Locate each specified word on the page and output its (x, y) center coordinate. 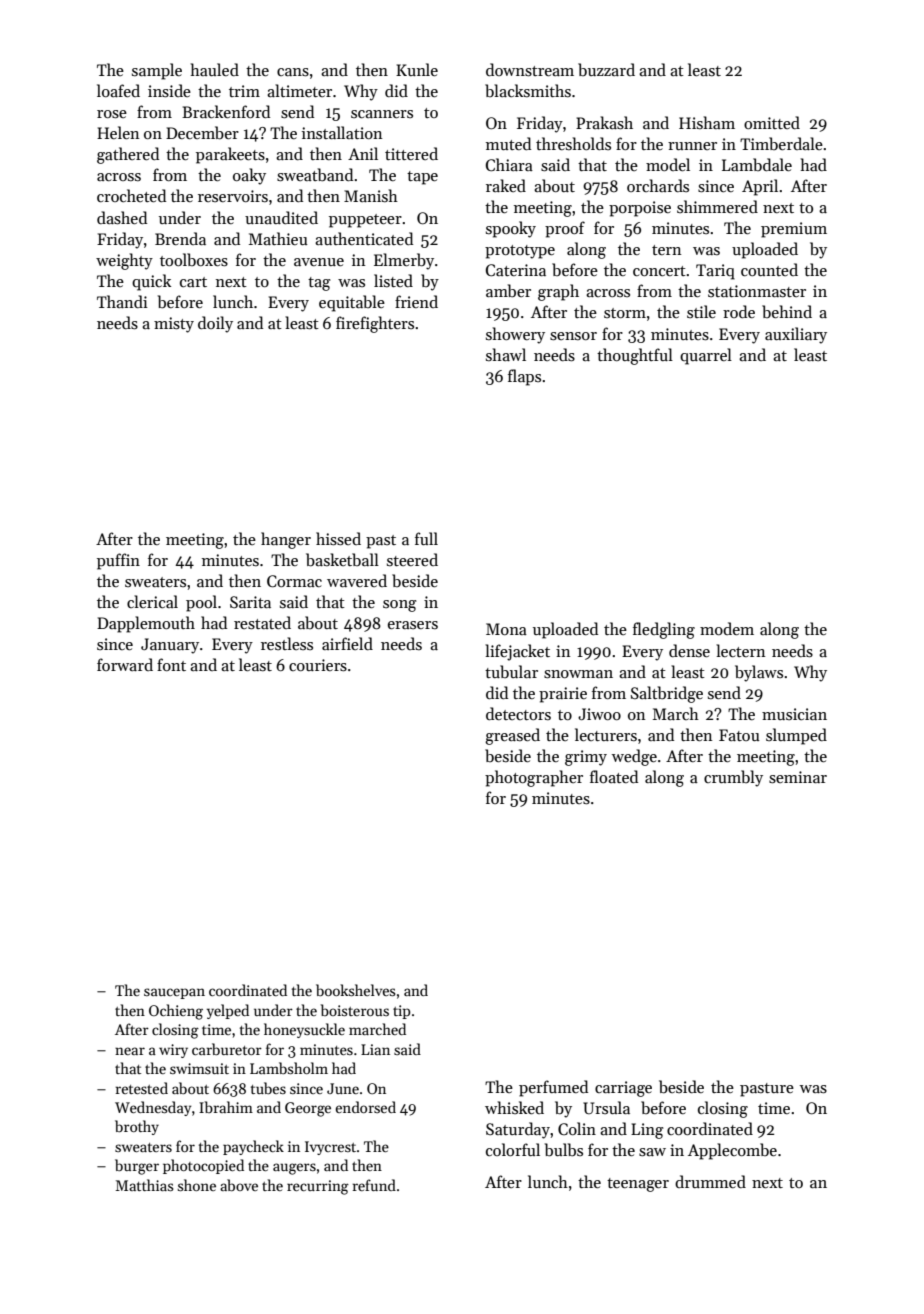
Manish (371, 195)
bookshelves (356, 990)
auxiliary (796, 335)
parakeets (230, 155)
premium (794, 230)
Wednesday (153, 1108)
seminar (798, 777)
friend (416, 301)
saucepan (174, 993)
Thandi (122, 301)
